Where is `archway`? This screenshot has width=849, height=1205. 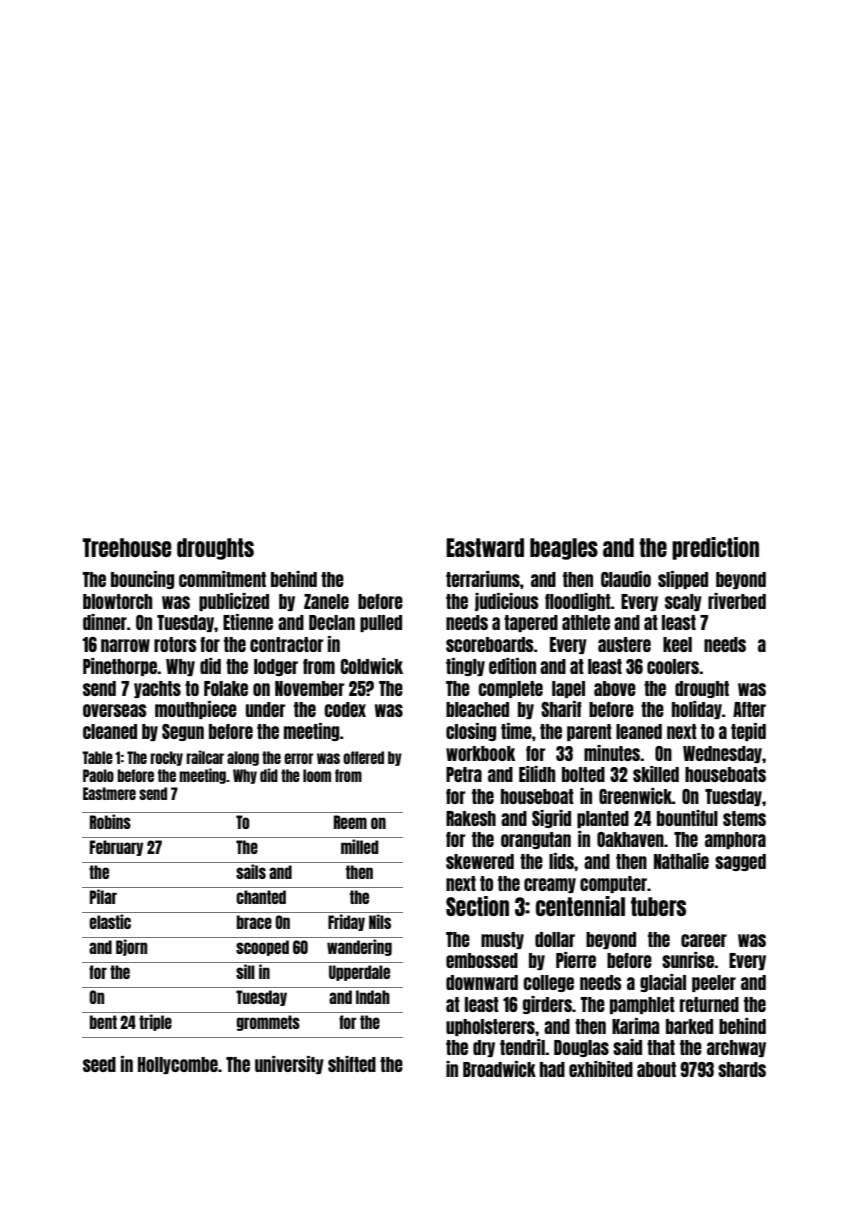
archway is located at coordinates (736, 1048).
